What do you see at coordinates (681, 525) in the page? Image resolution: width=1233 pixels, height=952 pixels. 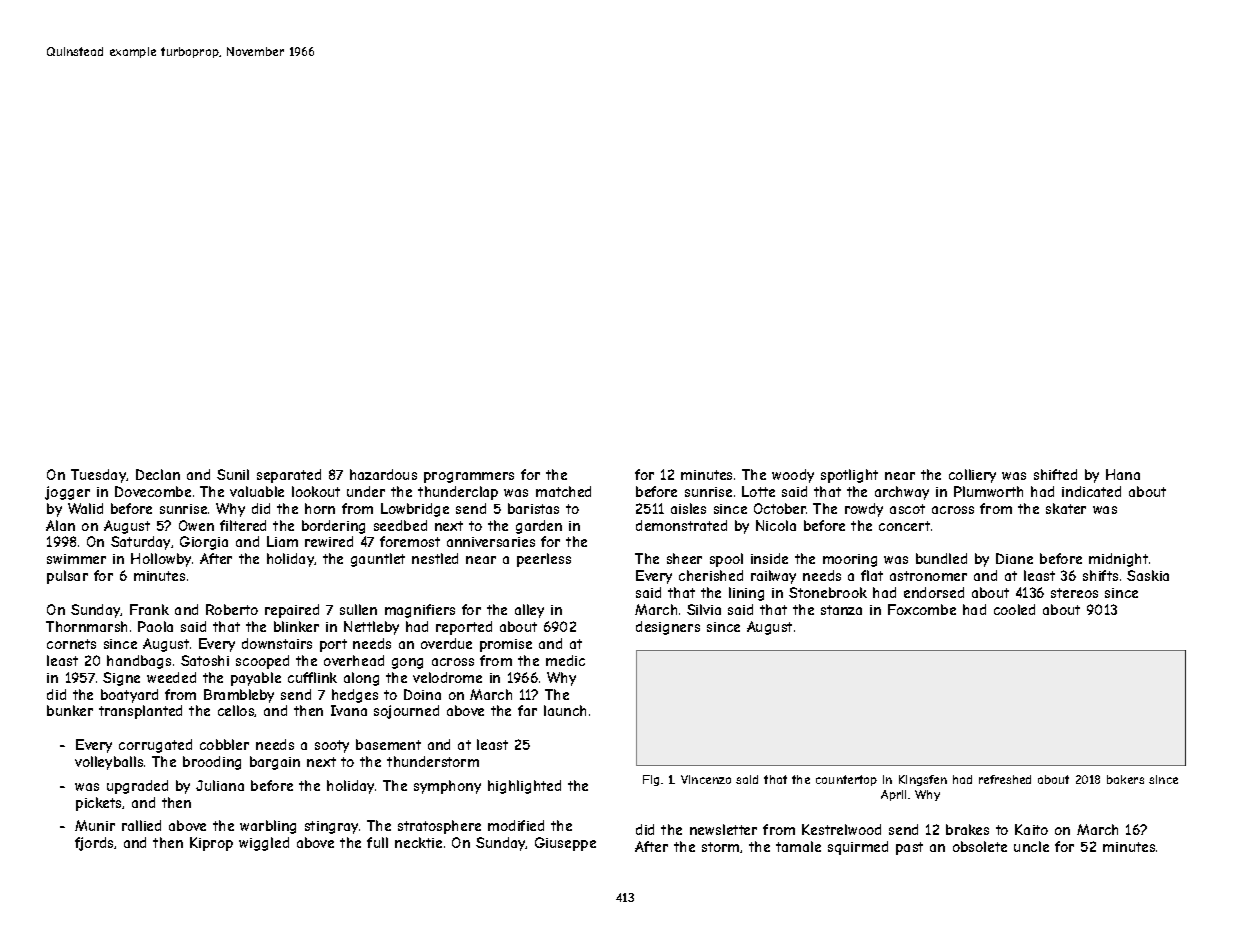 I see `demonstrated` at bounding box center [681, 525].
